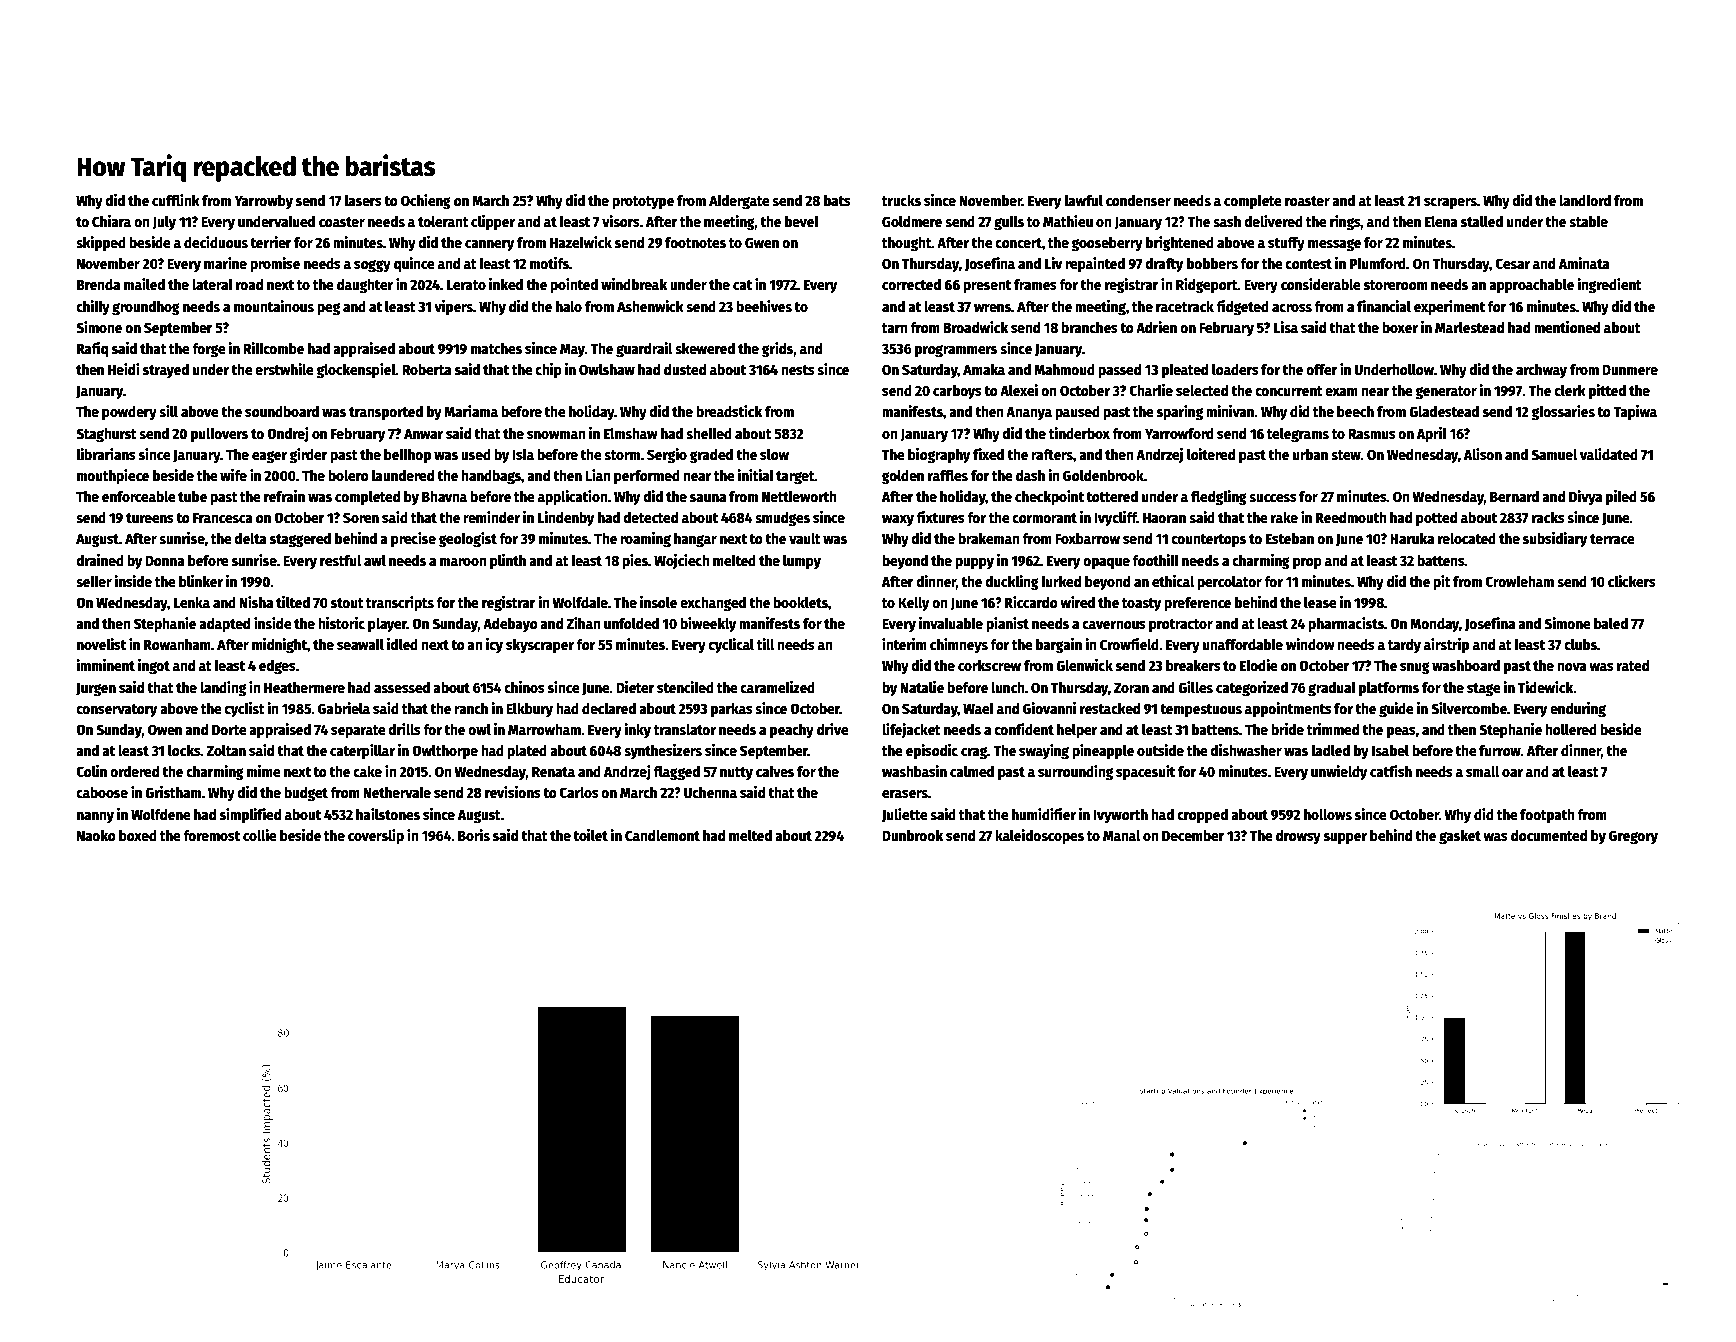  Describe the element at coordinates (161, 814) in the document. I see `Wolfdene` at that location.
